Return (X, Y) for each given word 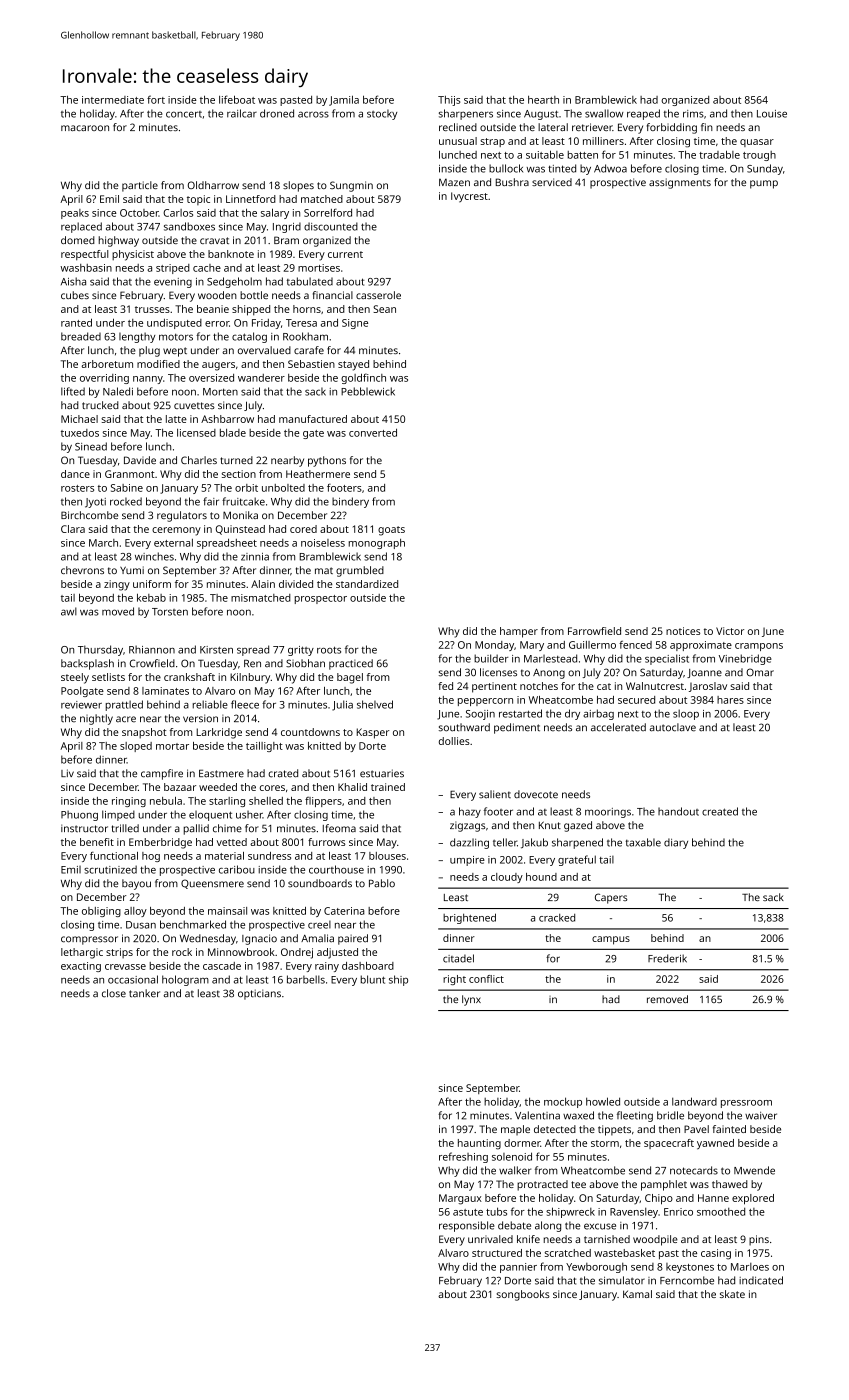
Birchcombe (89, 515)
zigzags (467, 826)
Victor (730, 631)
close (114, 993)
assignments (680, 183)
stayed (353, 365)
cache (207, 268)
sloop (686, 714)
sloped (136, 747)
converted (373, 433)
